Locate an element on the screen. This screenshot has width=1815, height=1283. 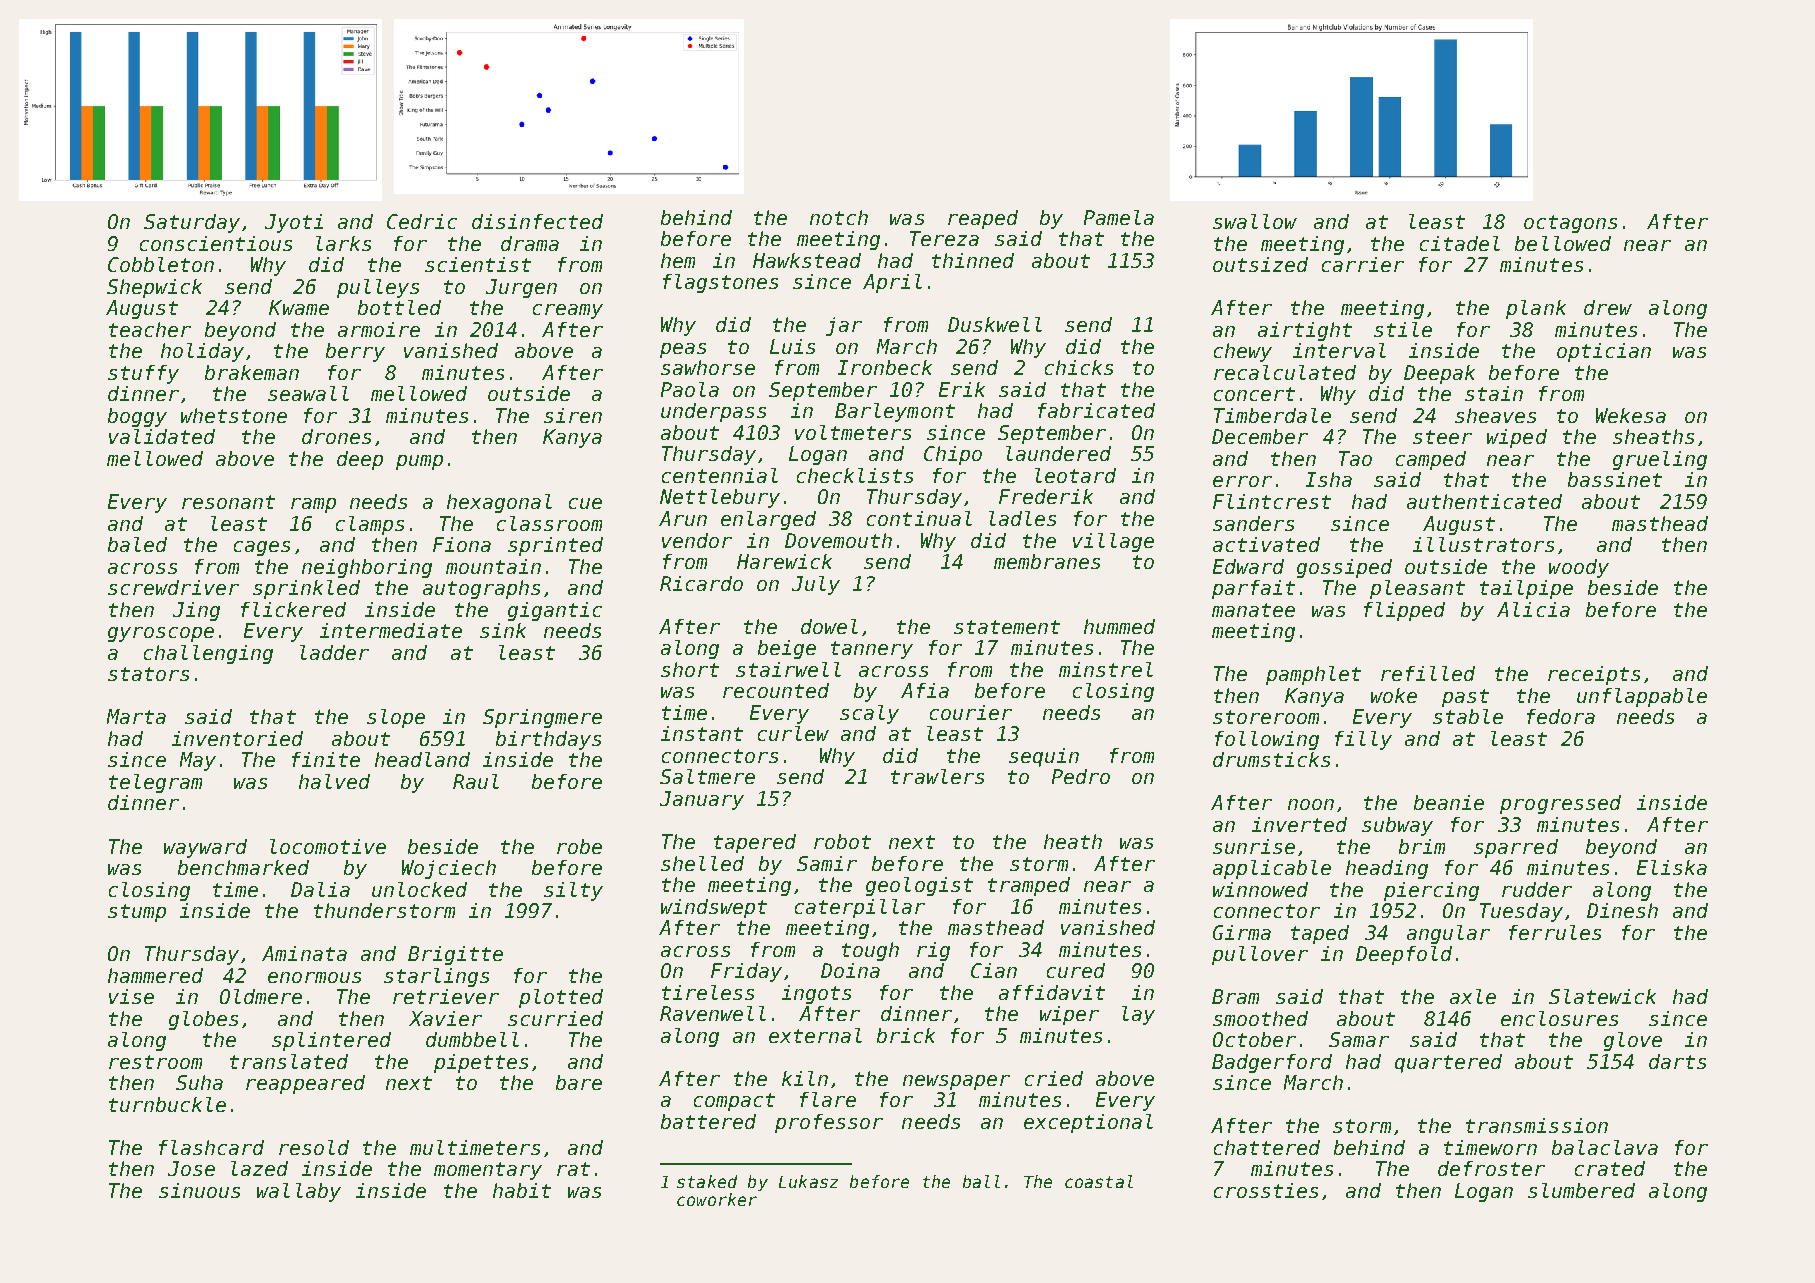
heading is located at coordinates (1387, 869).
